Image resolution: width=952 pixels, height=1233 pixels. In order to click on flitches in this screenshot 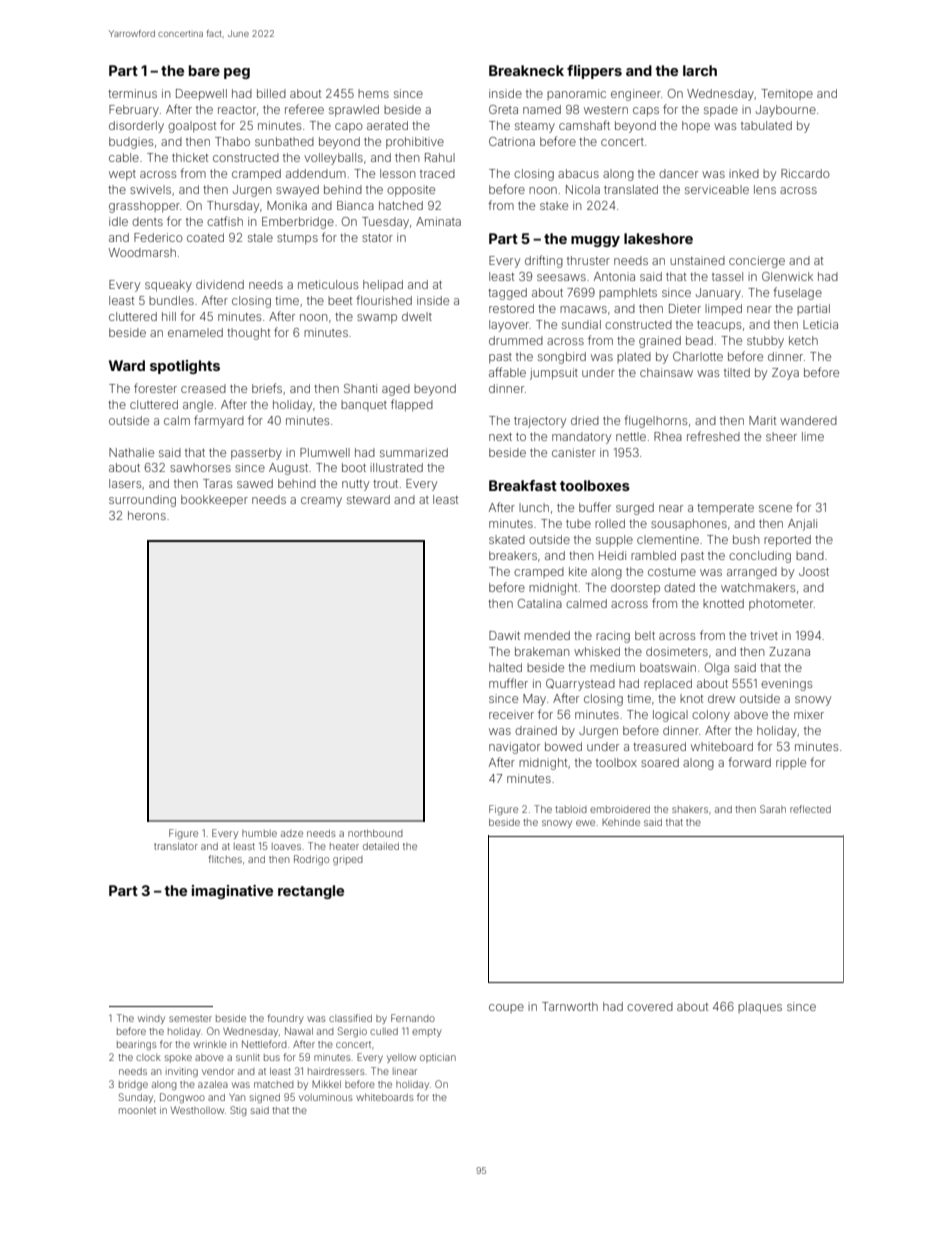, I will do `click(225, 859)`.
